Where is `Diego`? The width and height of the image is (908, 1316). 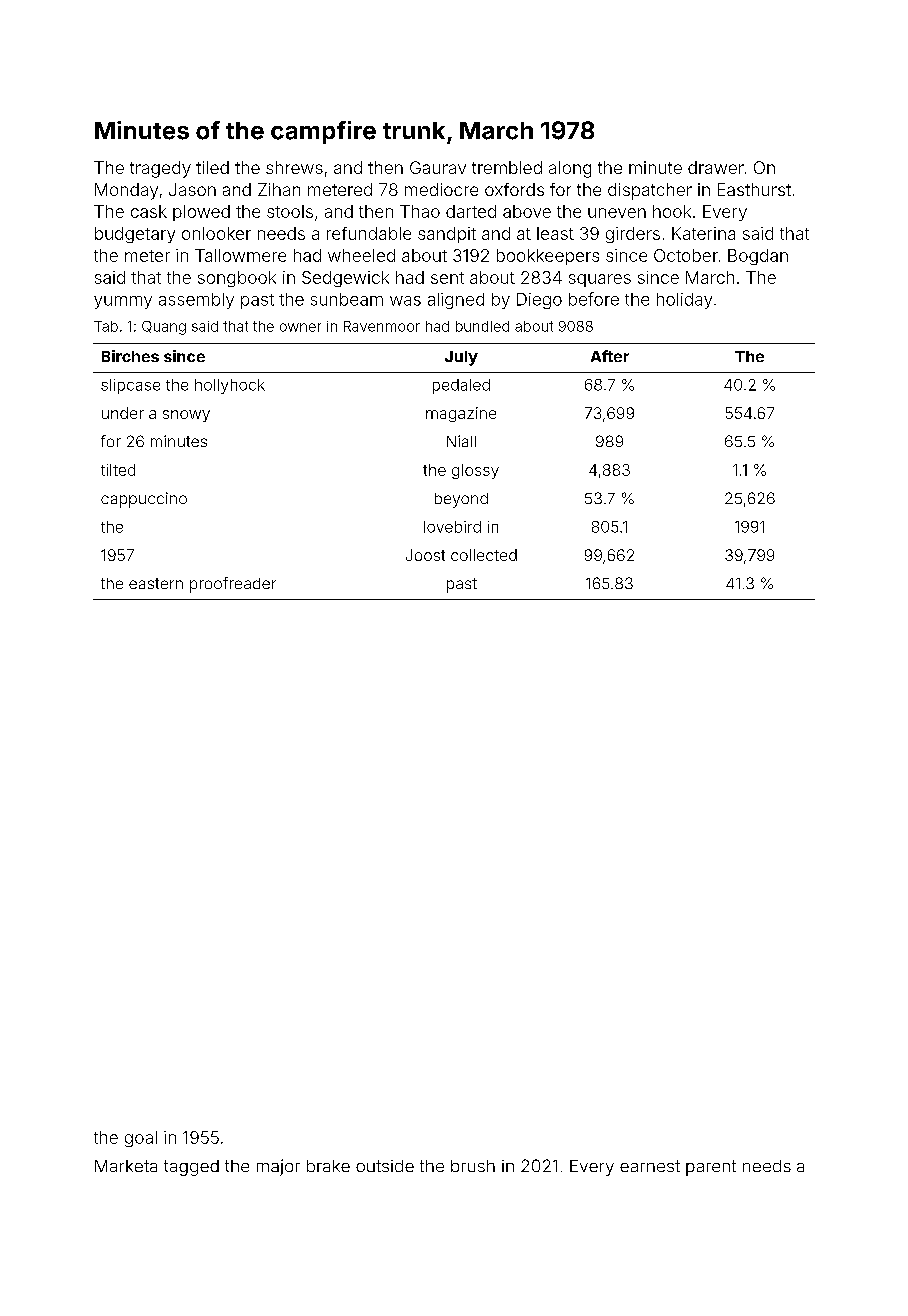 Diego is located at coordinates (539, 301).
